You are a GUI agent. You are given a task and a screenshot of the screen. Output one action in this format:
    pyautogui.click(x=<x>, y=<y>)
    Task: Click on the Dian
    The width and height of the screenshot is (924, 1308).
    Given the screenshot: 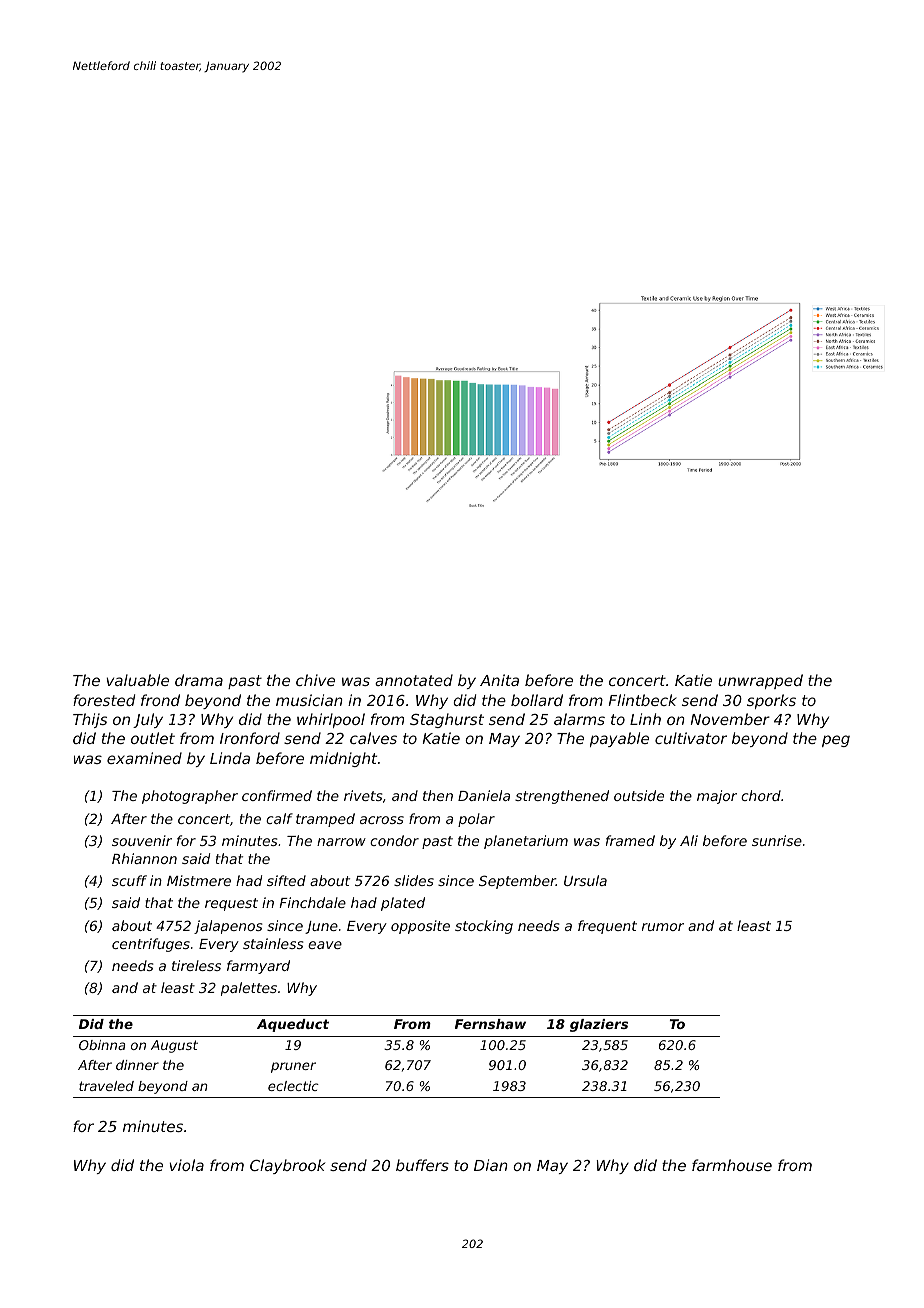 What is the action you would take?
    pyautogui.click(x=491, y=1165)
